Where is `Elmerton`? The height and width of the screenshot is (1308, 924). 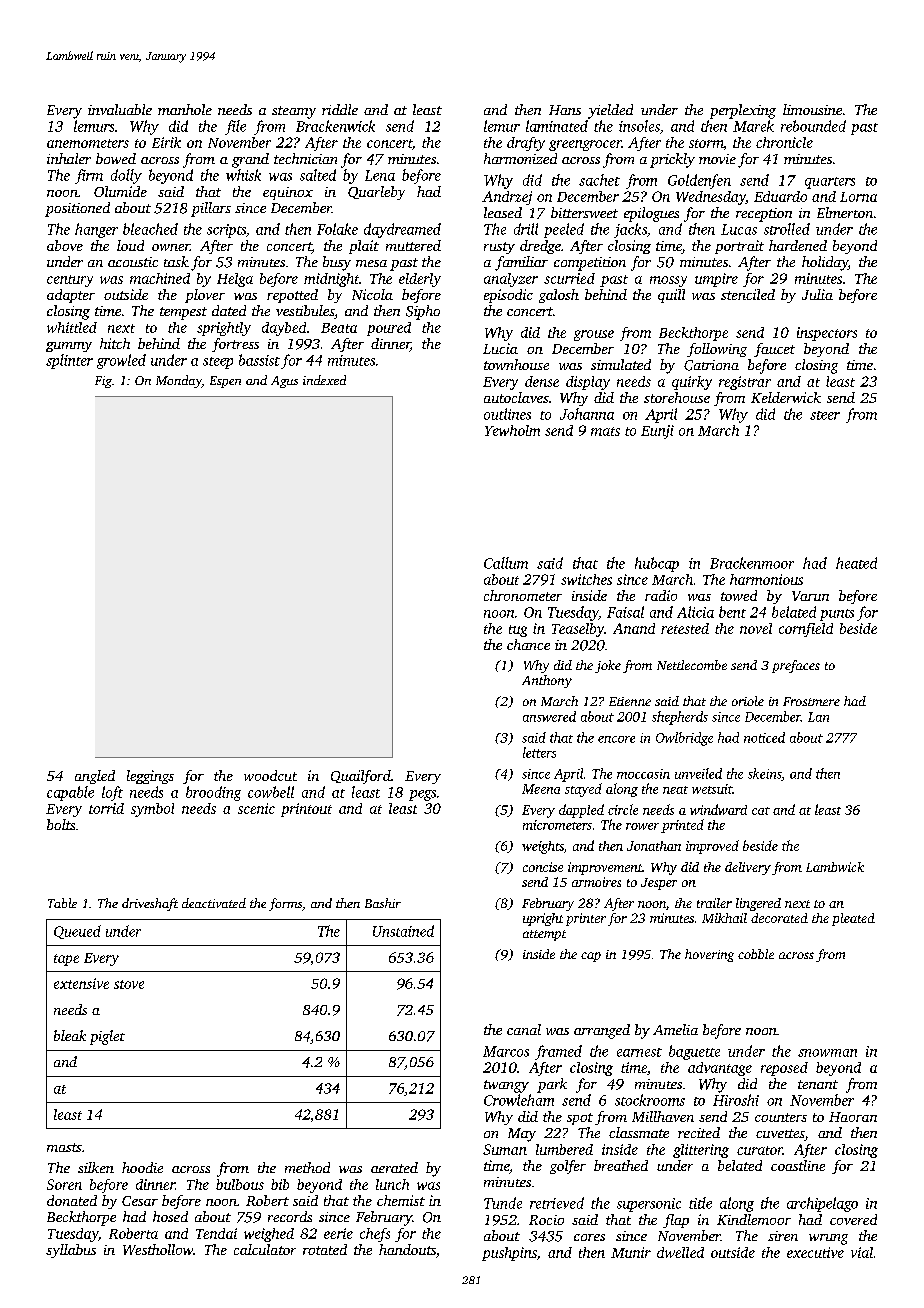
Elmerton is located at coordinates (845, 212).
